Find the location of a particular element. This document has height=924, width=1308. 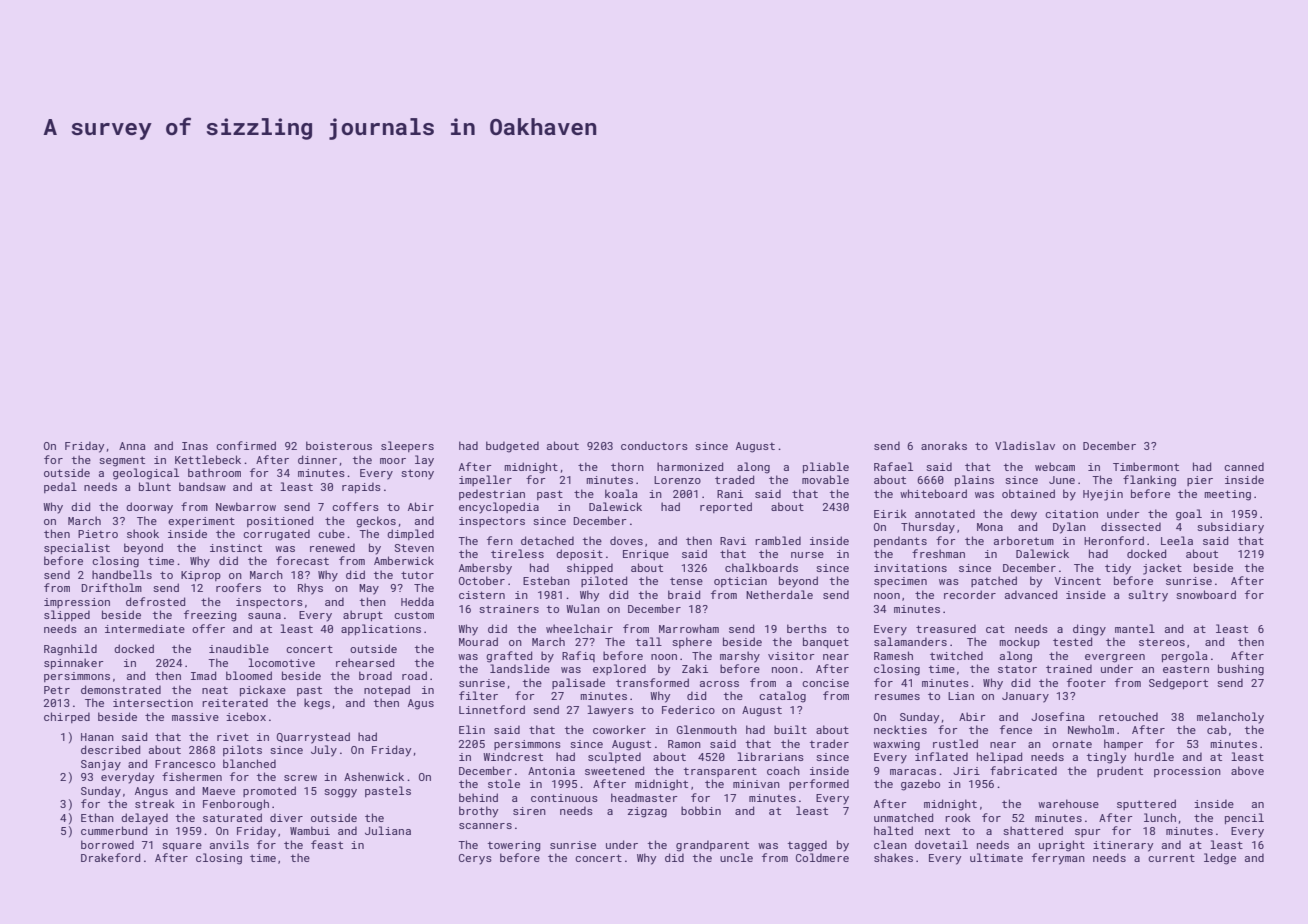

pendants is located at coordinates (900, 541).
